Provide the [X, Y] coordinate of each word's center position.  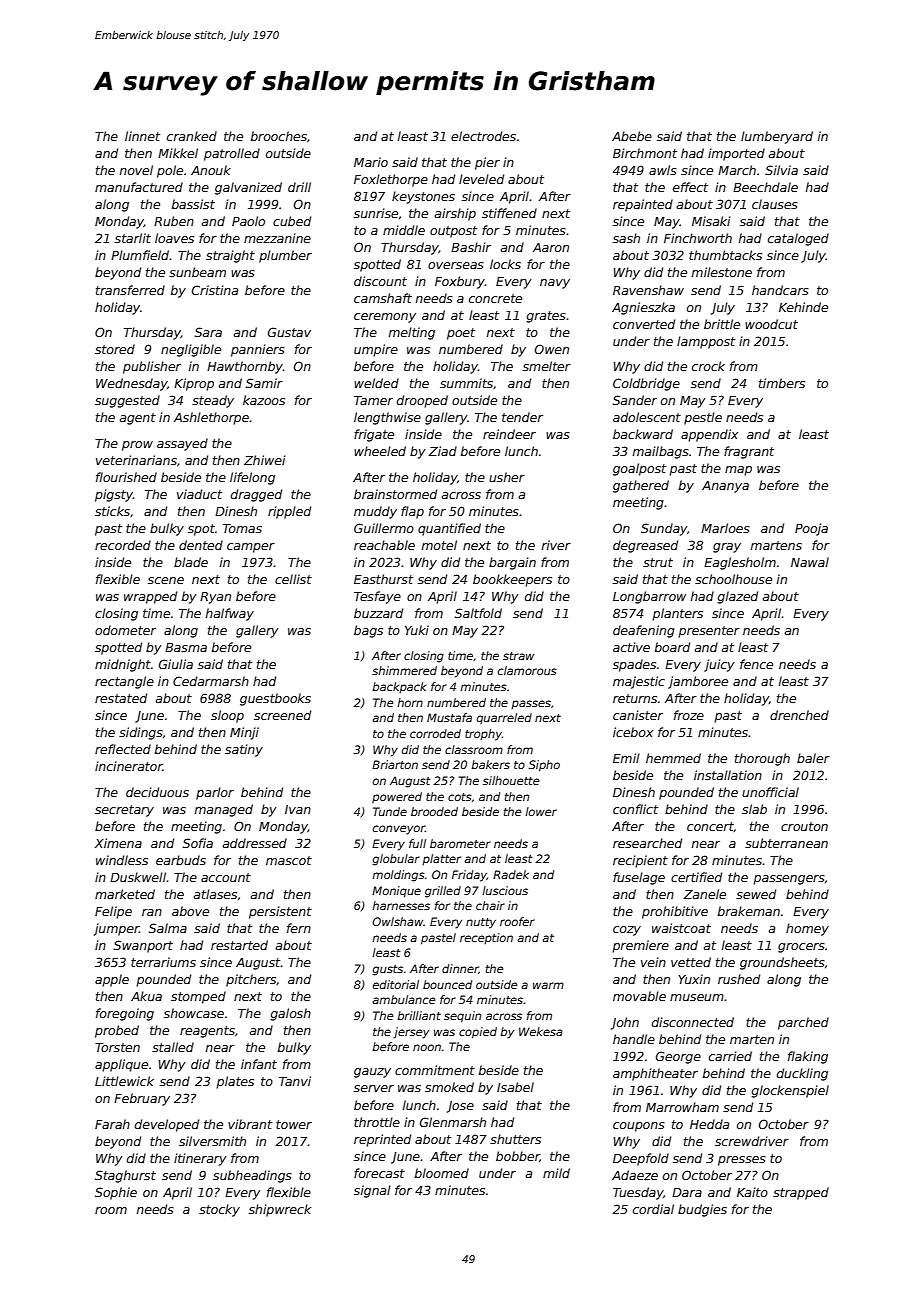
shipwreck [280, 1210]
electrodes [483, 136]
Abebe [632, 136]
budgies [702, 1210]
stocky [219, 1210]
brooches [279, 136]
